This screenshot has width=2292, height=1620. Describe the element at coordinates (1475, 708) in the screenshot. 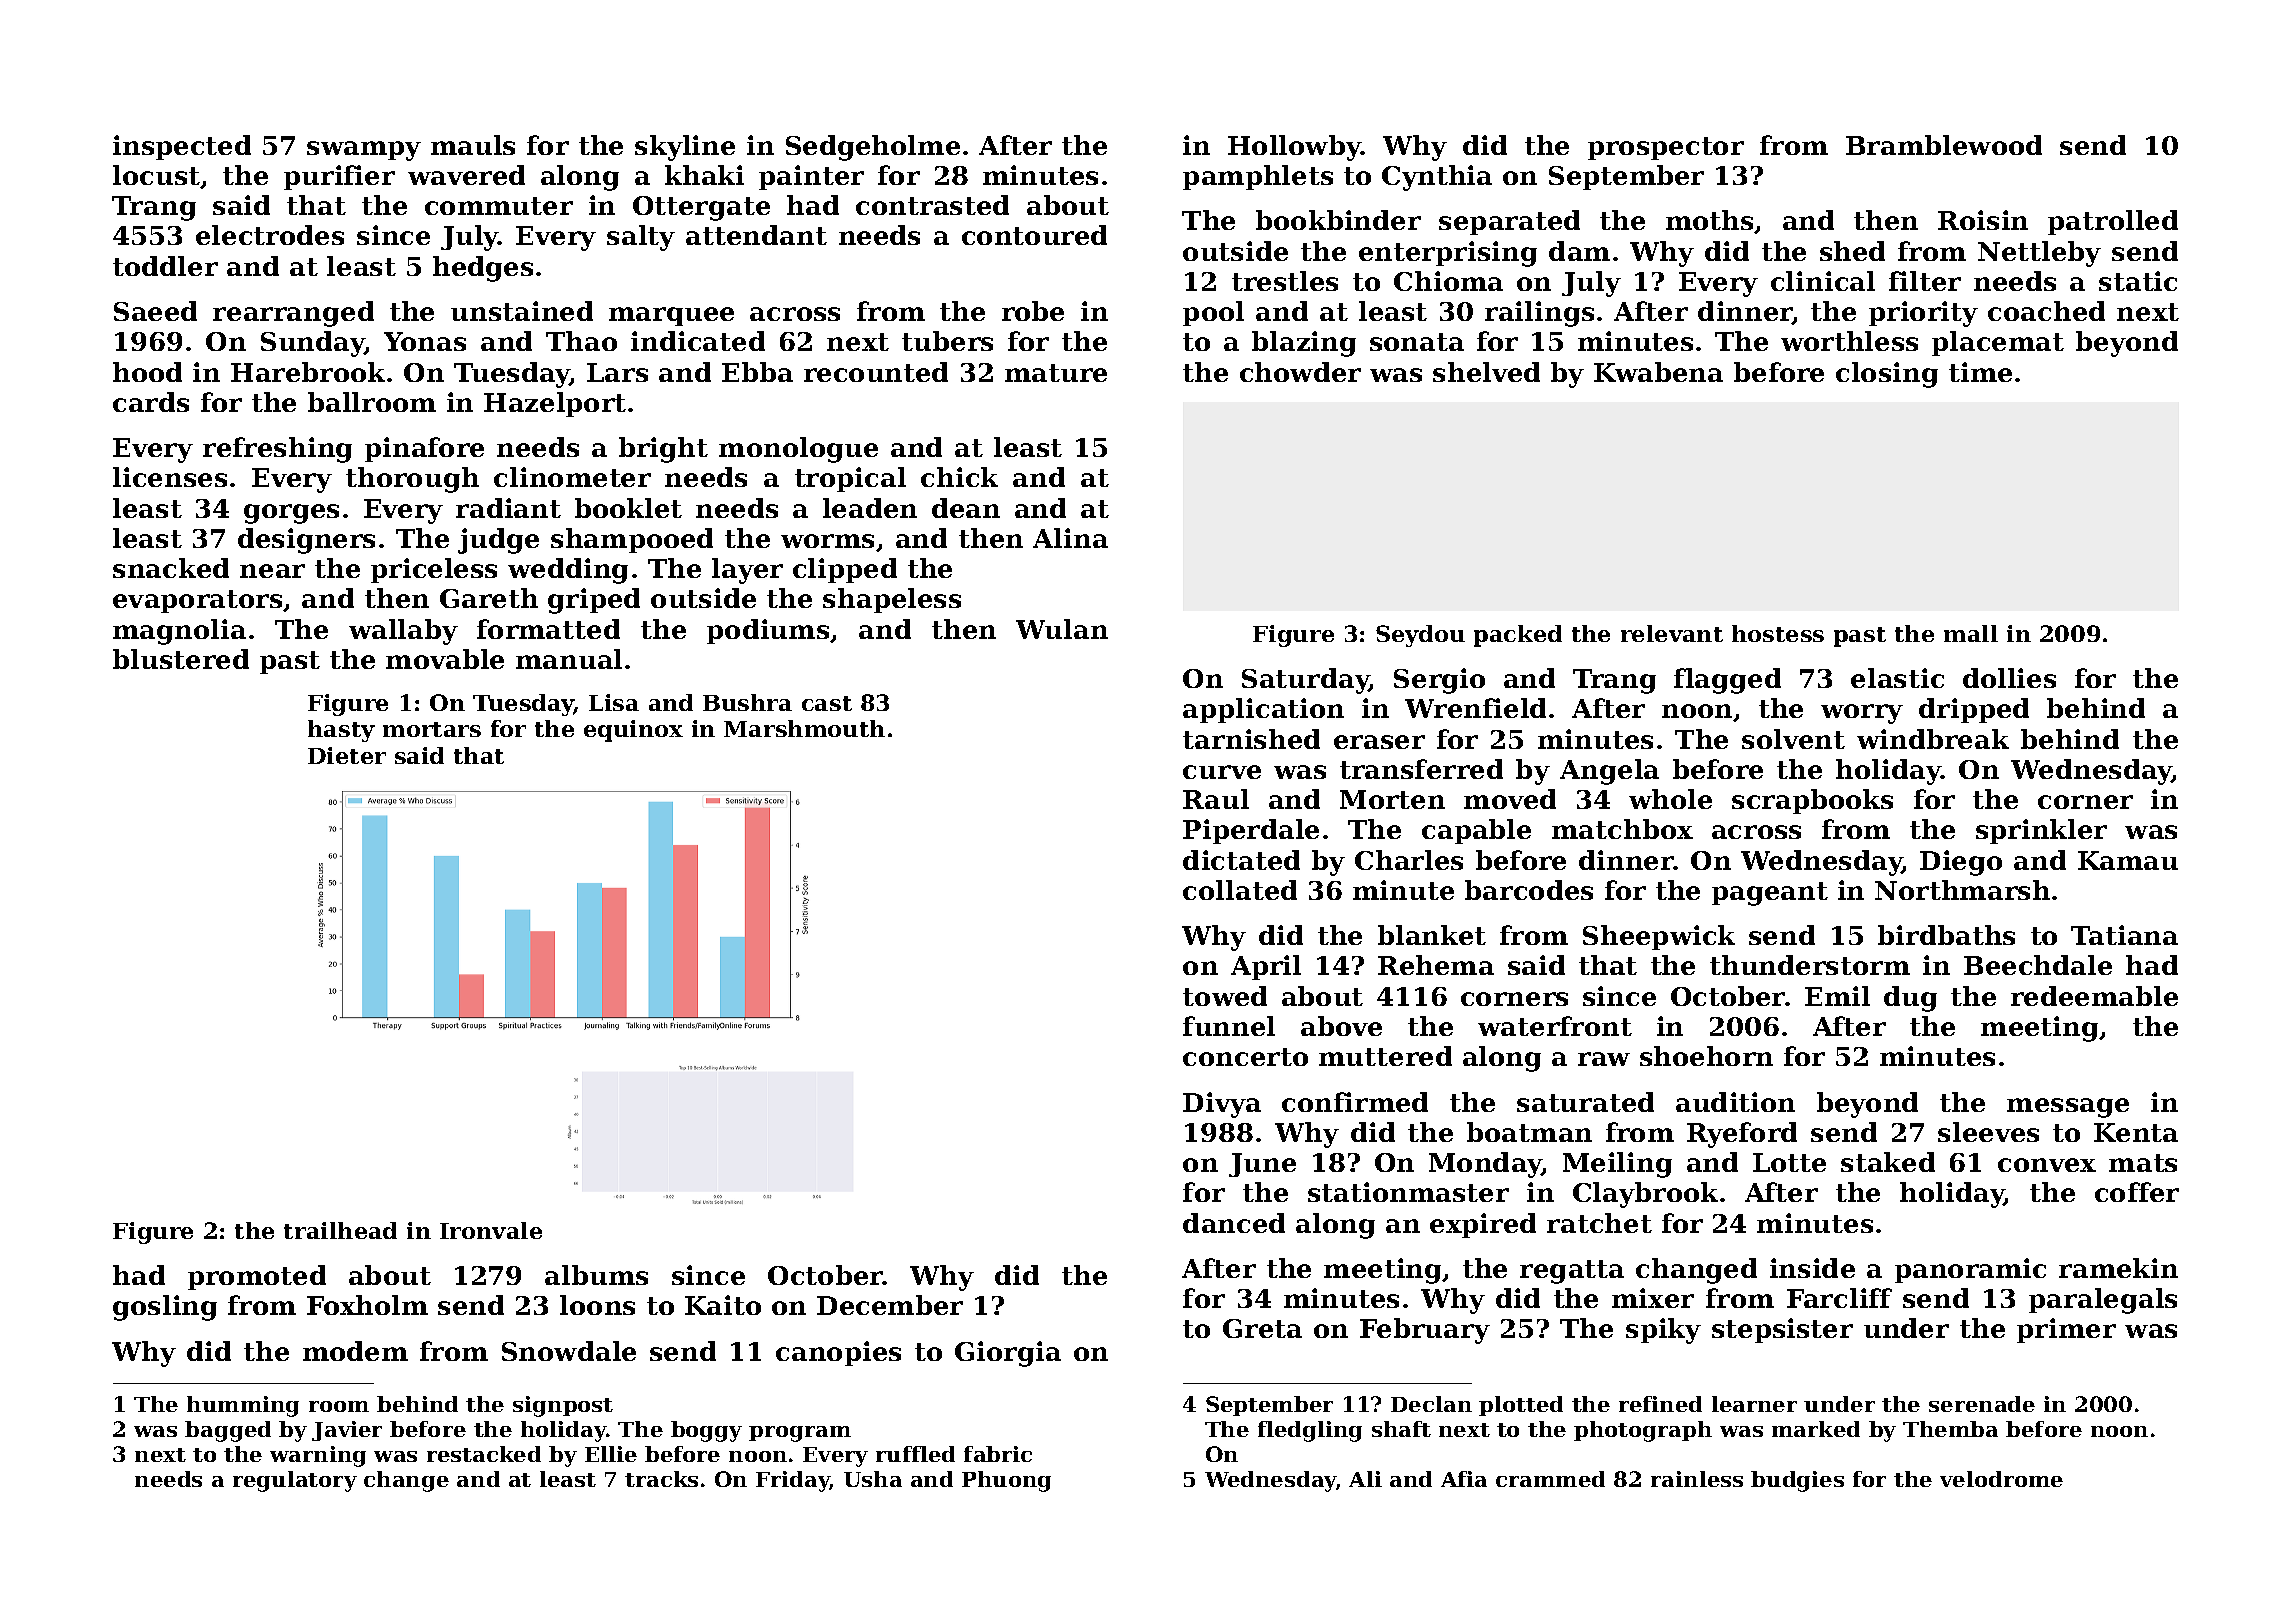

I see `Wrenfield` at that location.
